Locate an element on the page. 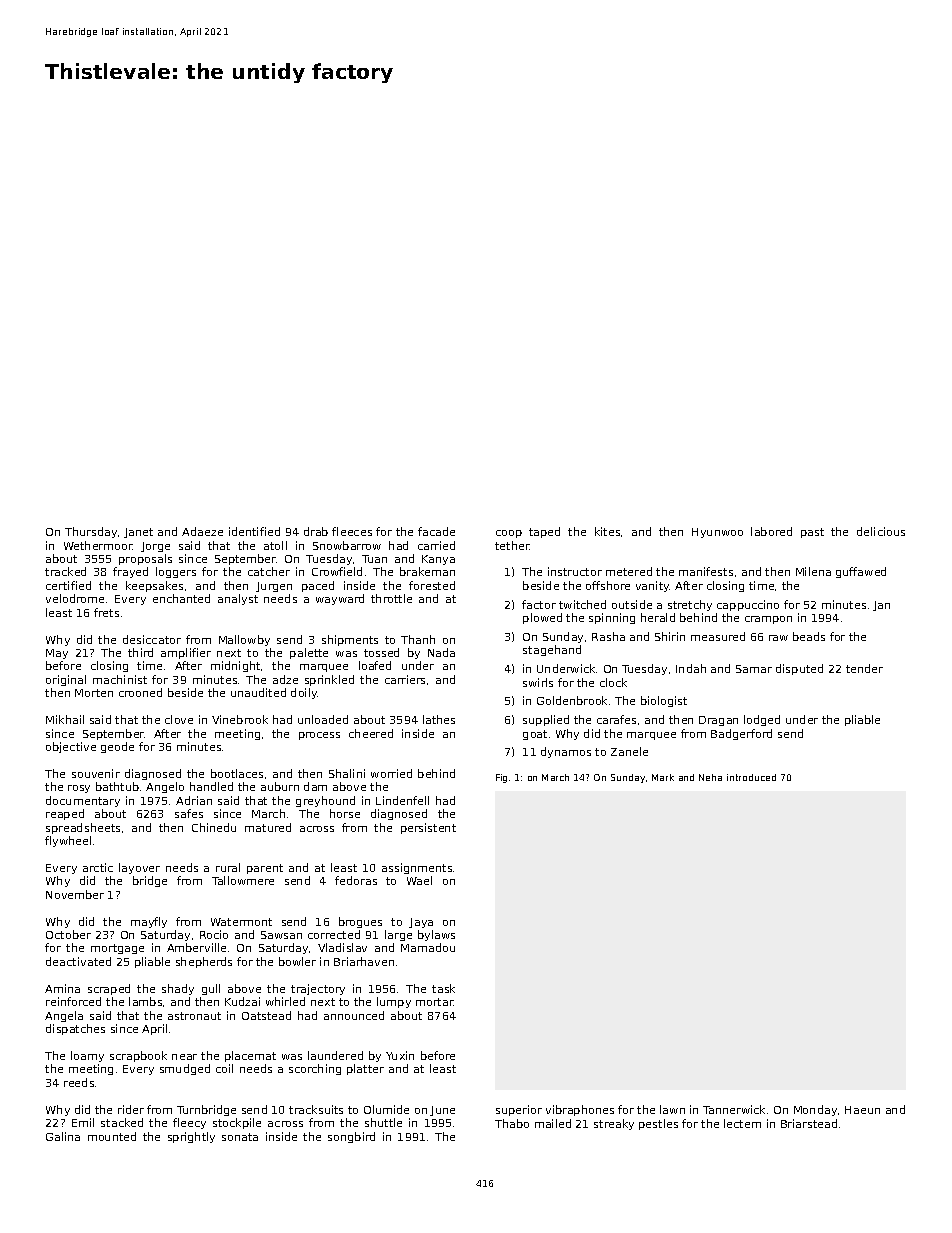 The height and width of the page is (1233, 952). Hyunwoo is located at coordinates (717, 533).
